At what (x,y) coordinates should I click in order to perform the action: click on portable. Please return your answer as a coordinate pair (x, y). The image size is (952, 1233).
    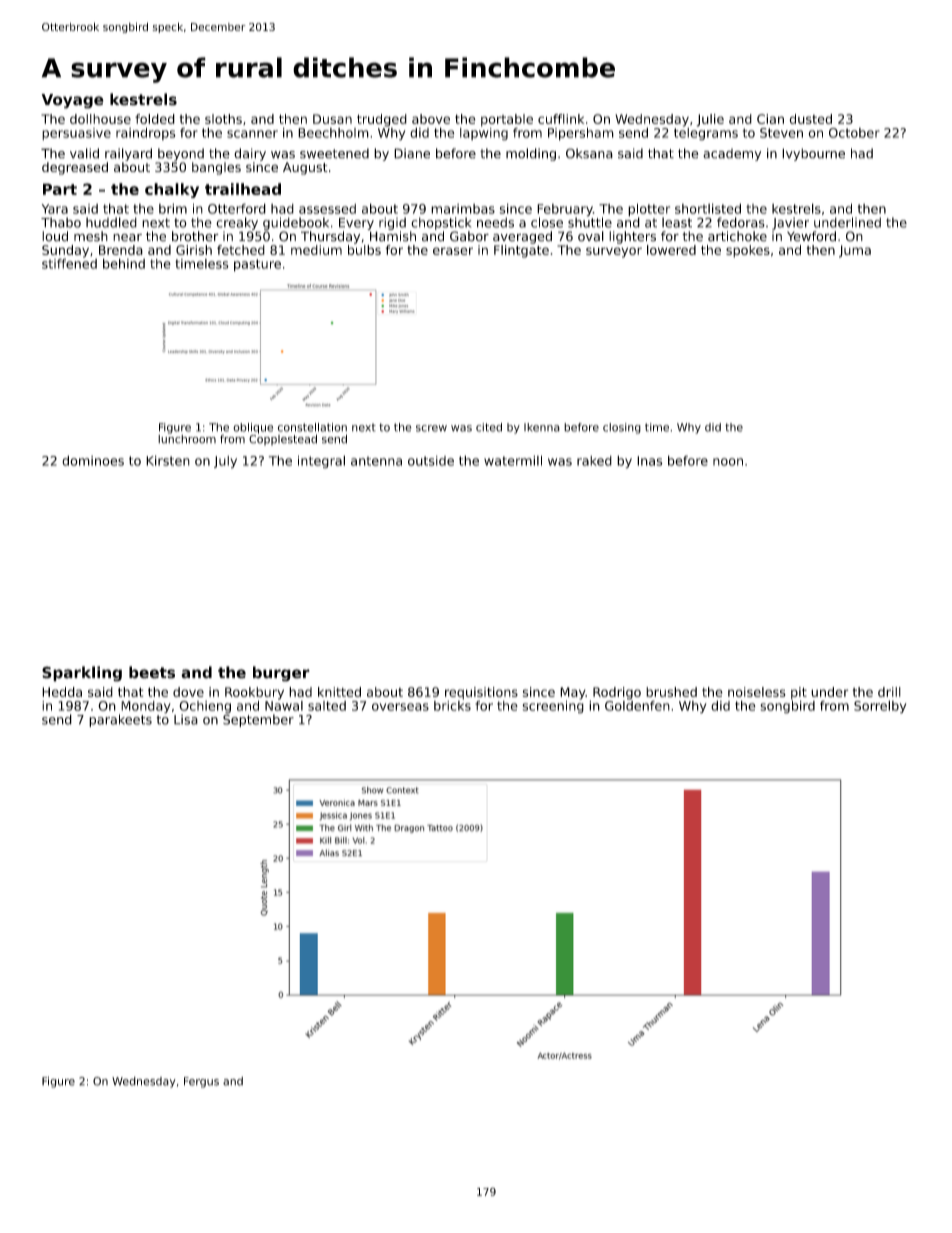
    Looking at the image, I should click on (507, 120).
